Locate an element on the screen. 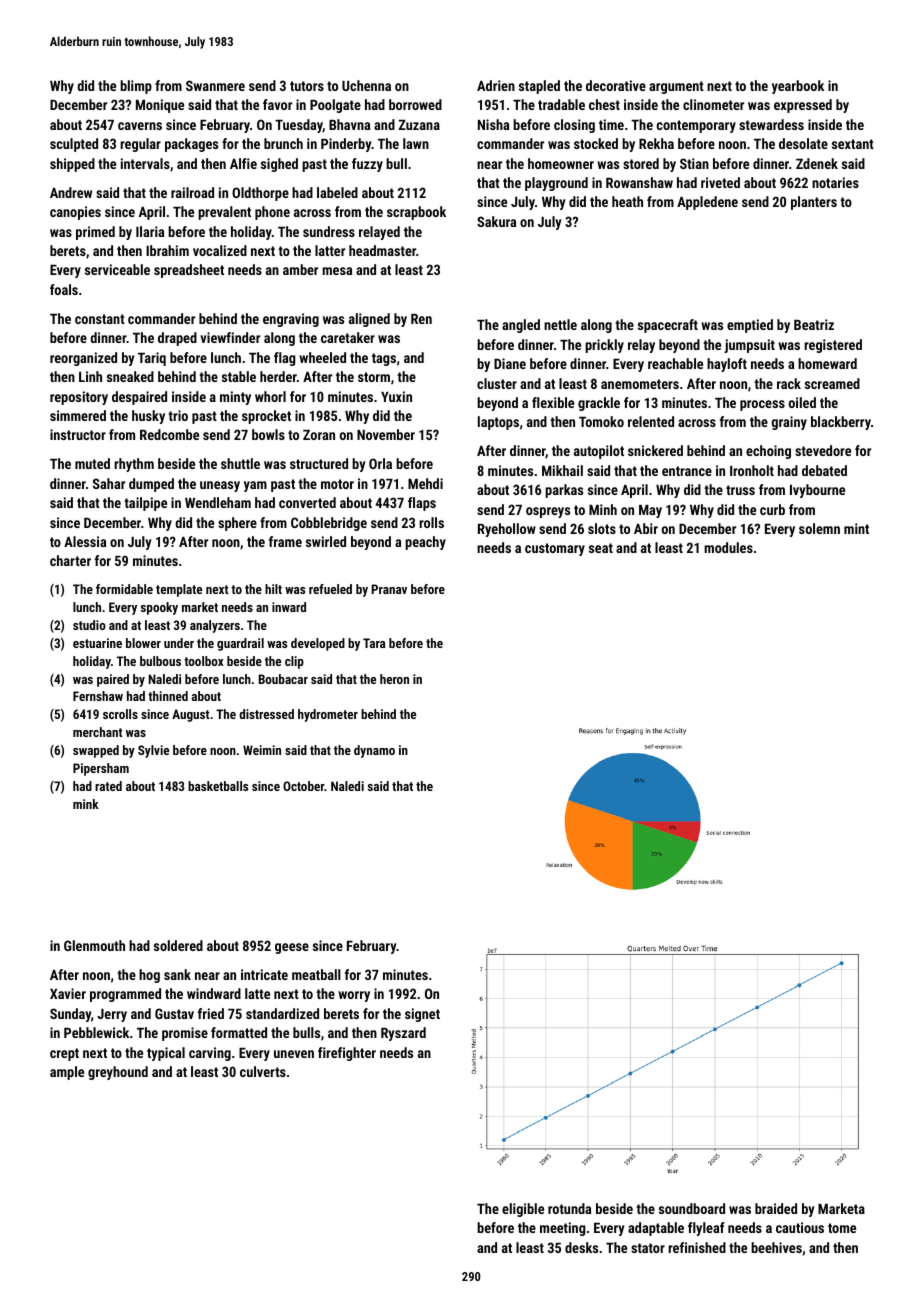 The height and width of the screenshot is (1308, 924). eligible is located at coordinates (523, 1210).
